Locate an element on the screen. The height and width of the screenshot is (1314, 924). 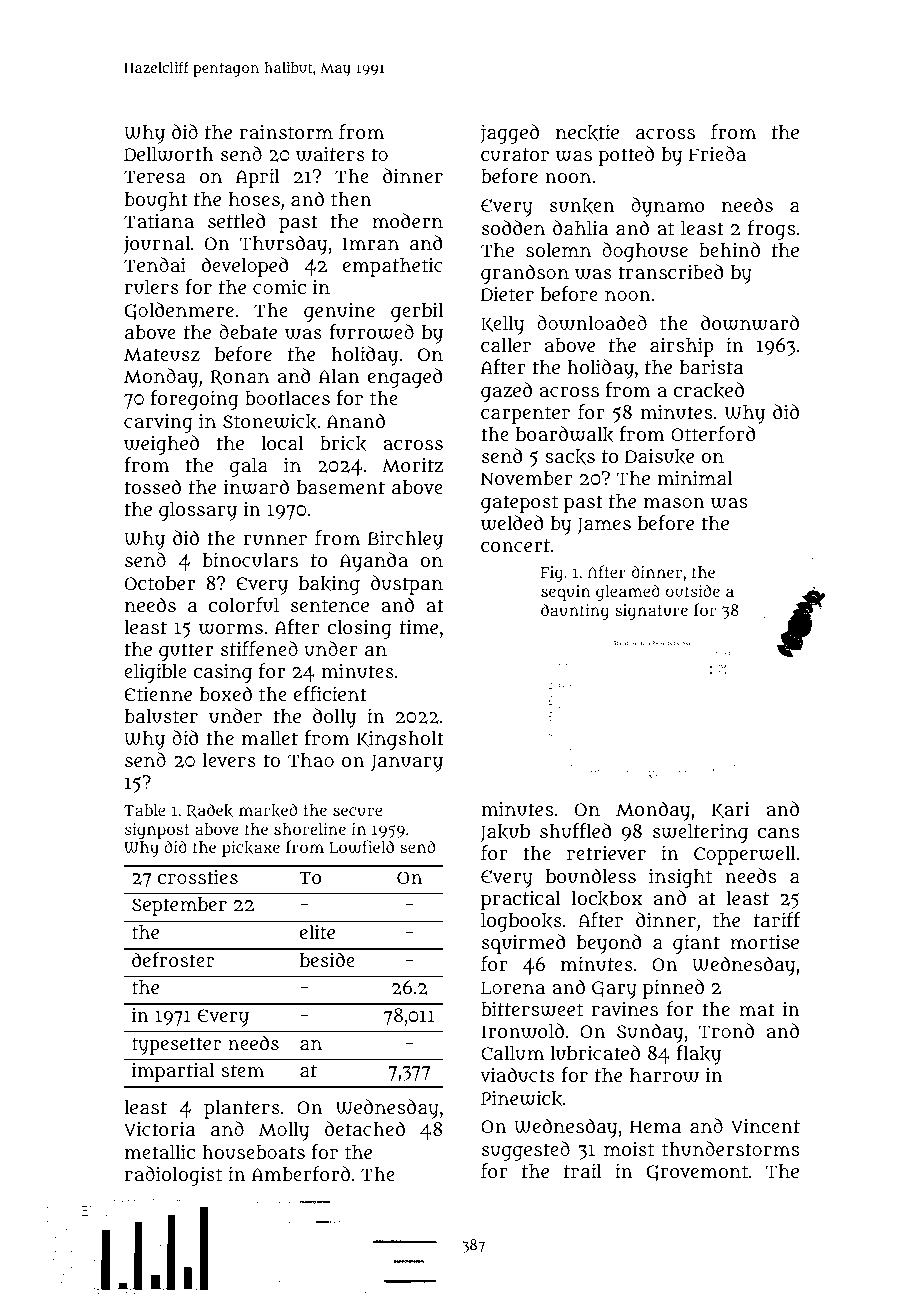
sweltering is located at coordinates (700, 833).
